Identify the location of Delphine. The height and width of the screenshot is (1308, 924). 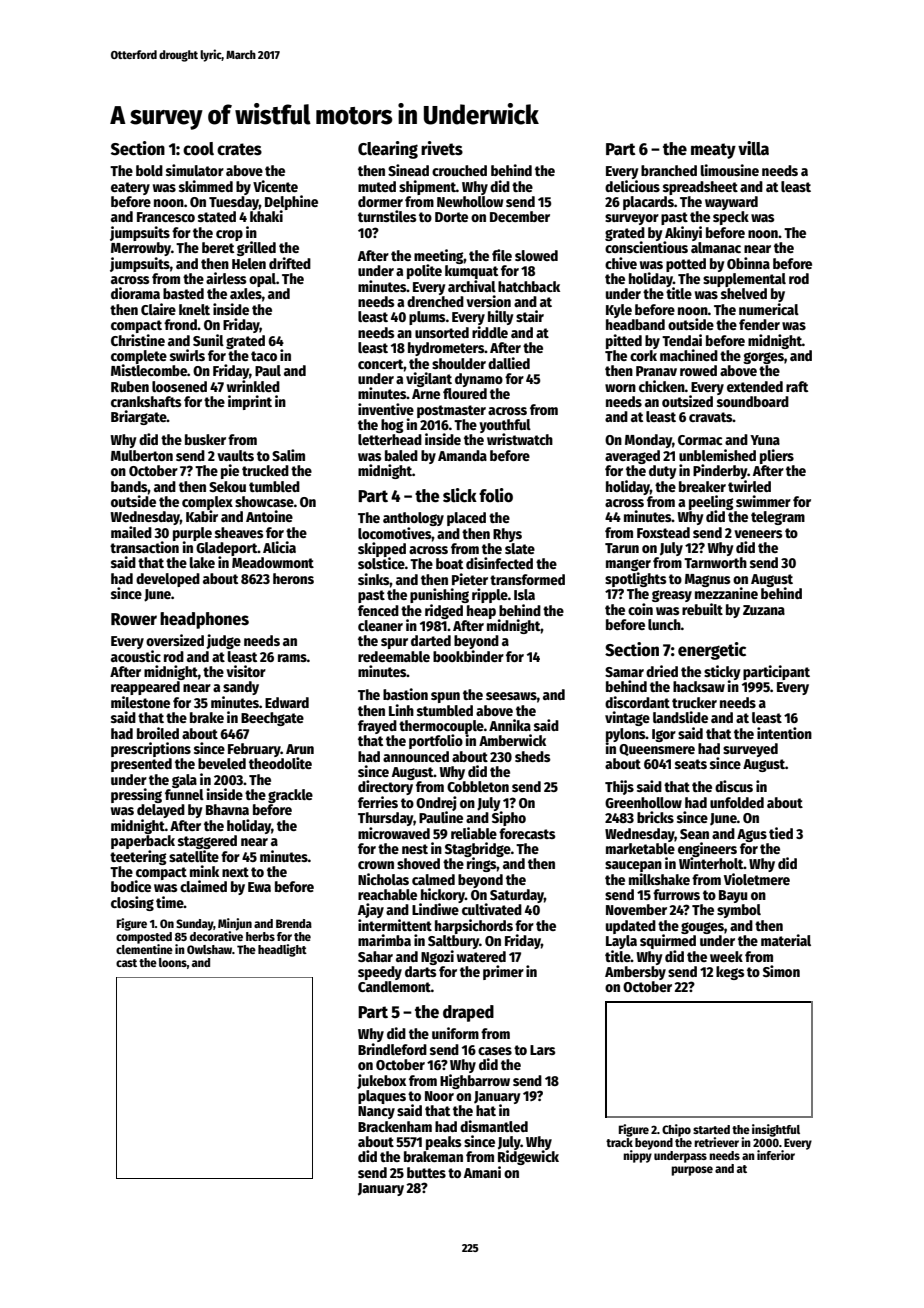
(291, 203).
